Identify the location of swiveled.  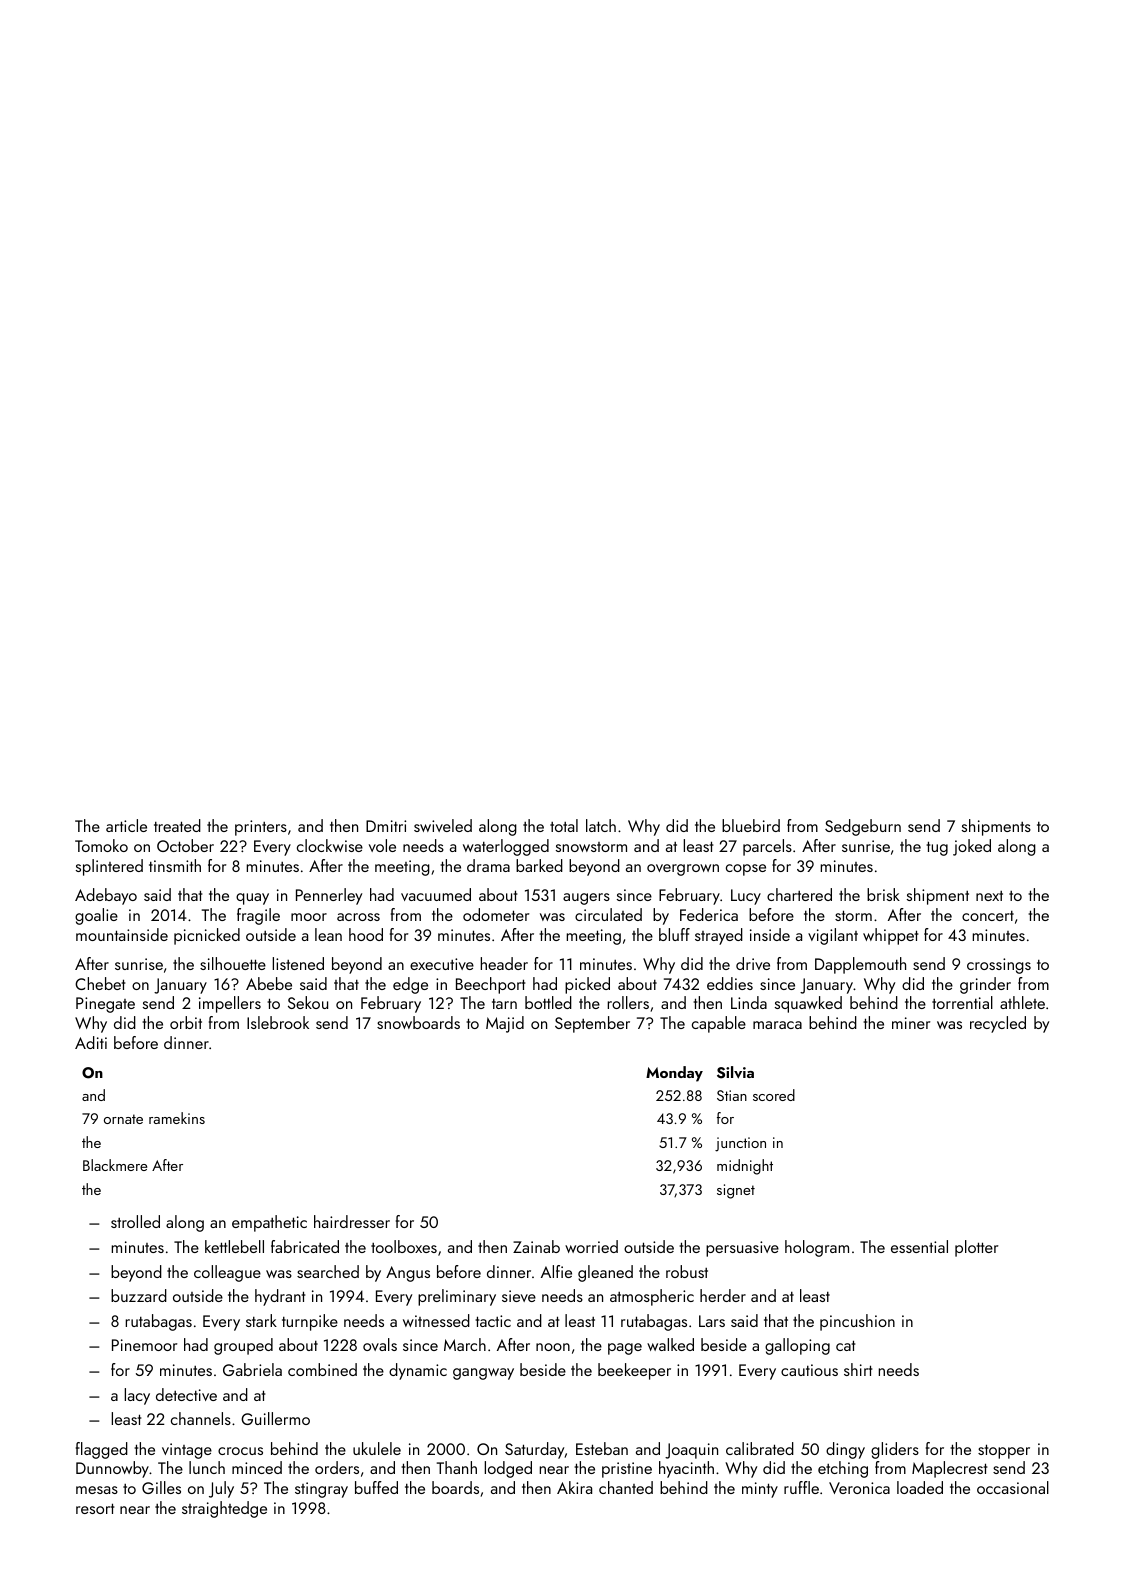
(443, 825).
